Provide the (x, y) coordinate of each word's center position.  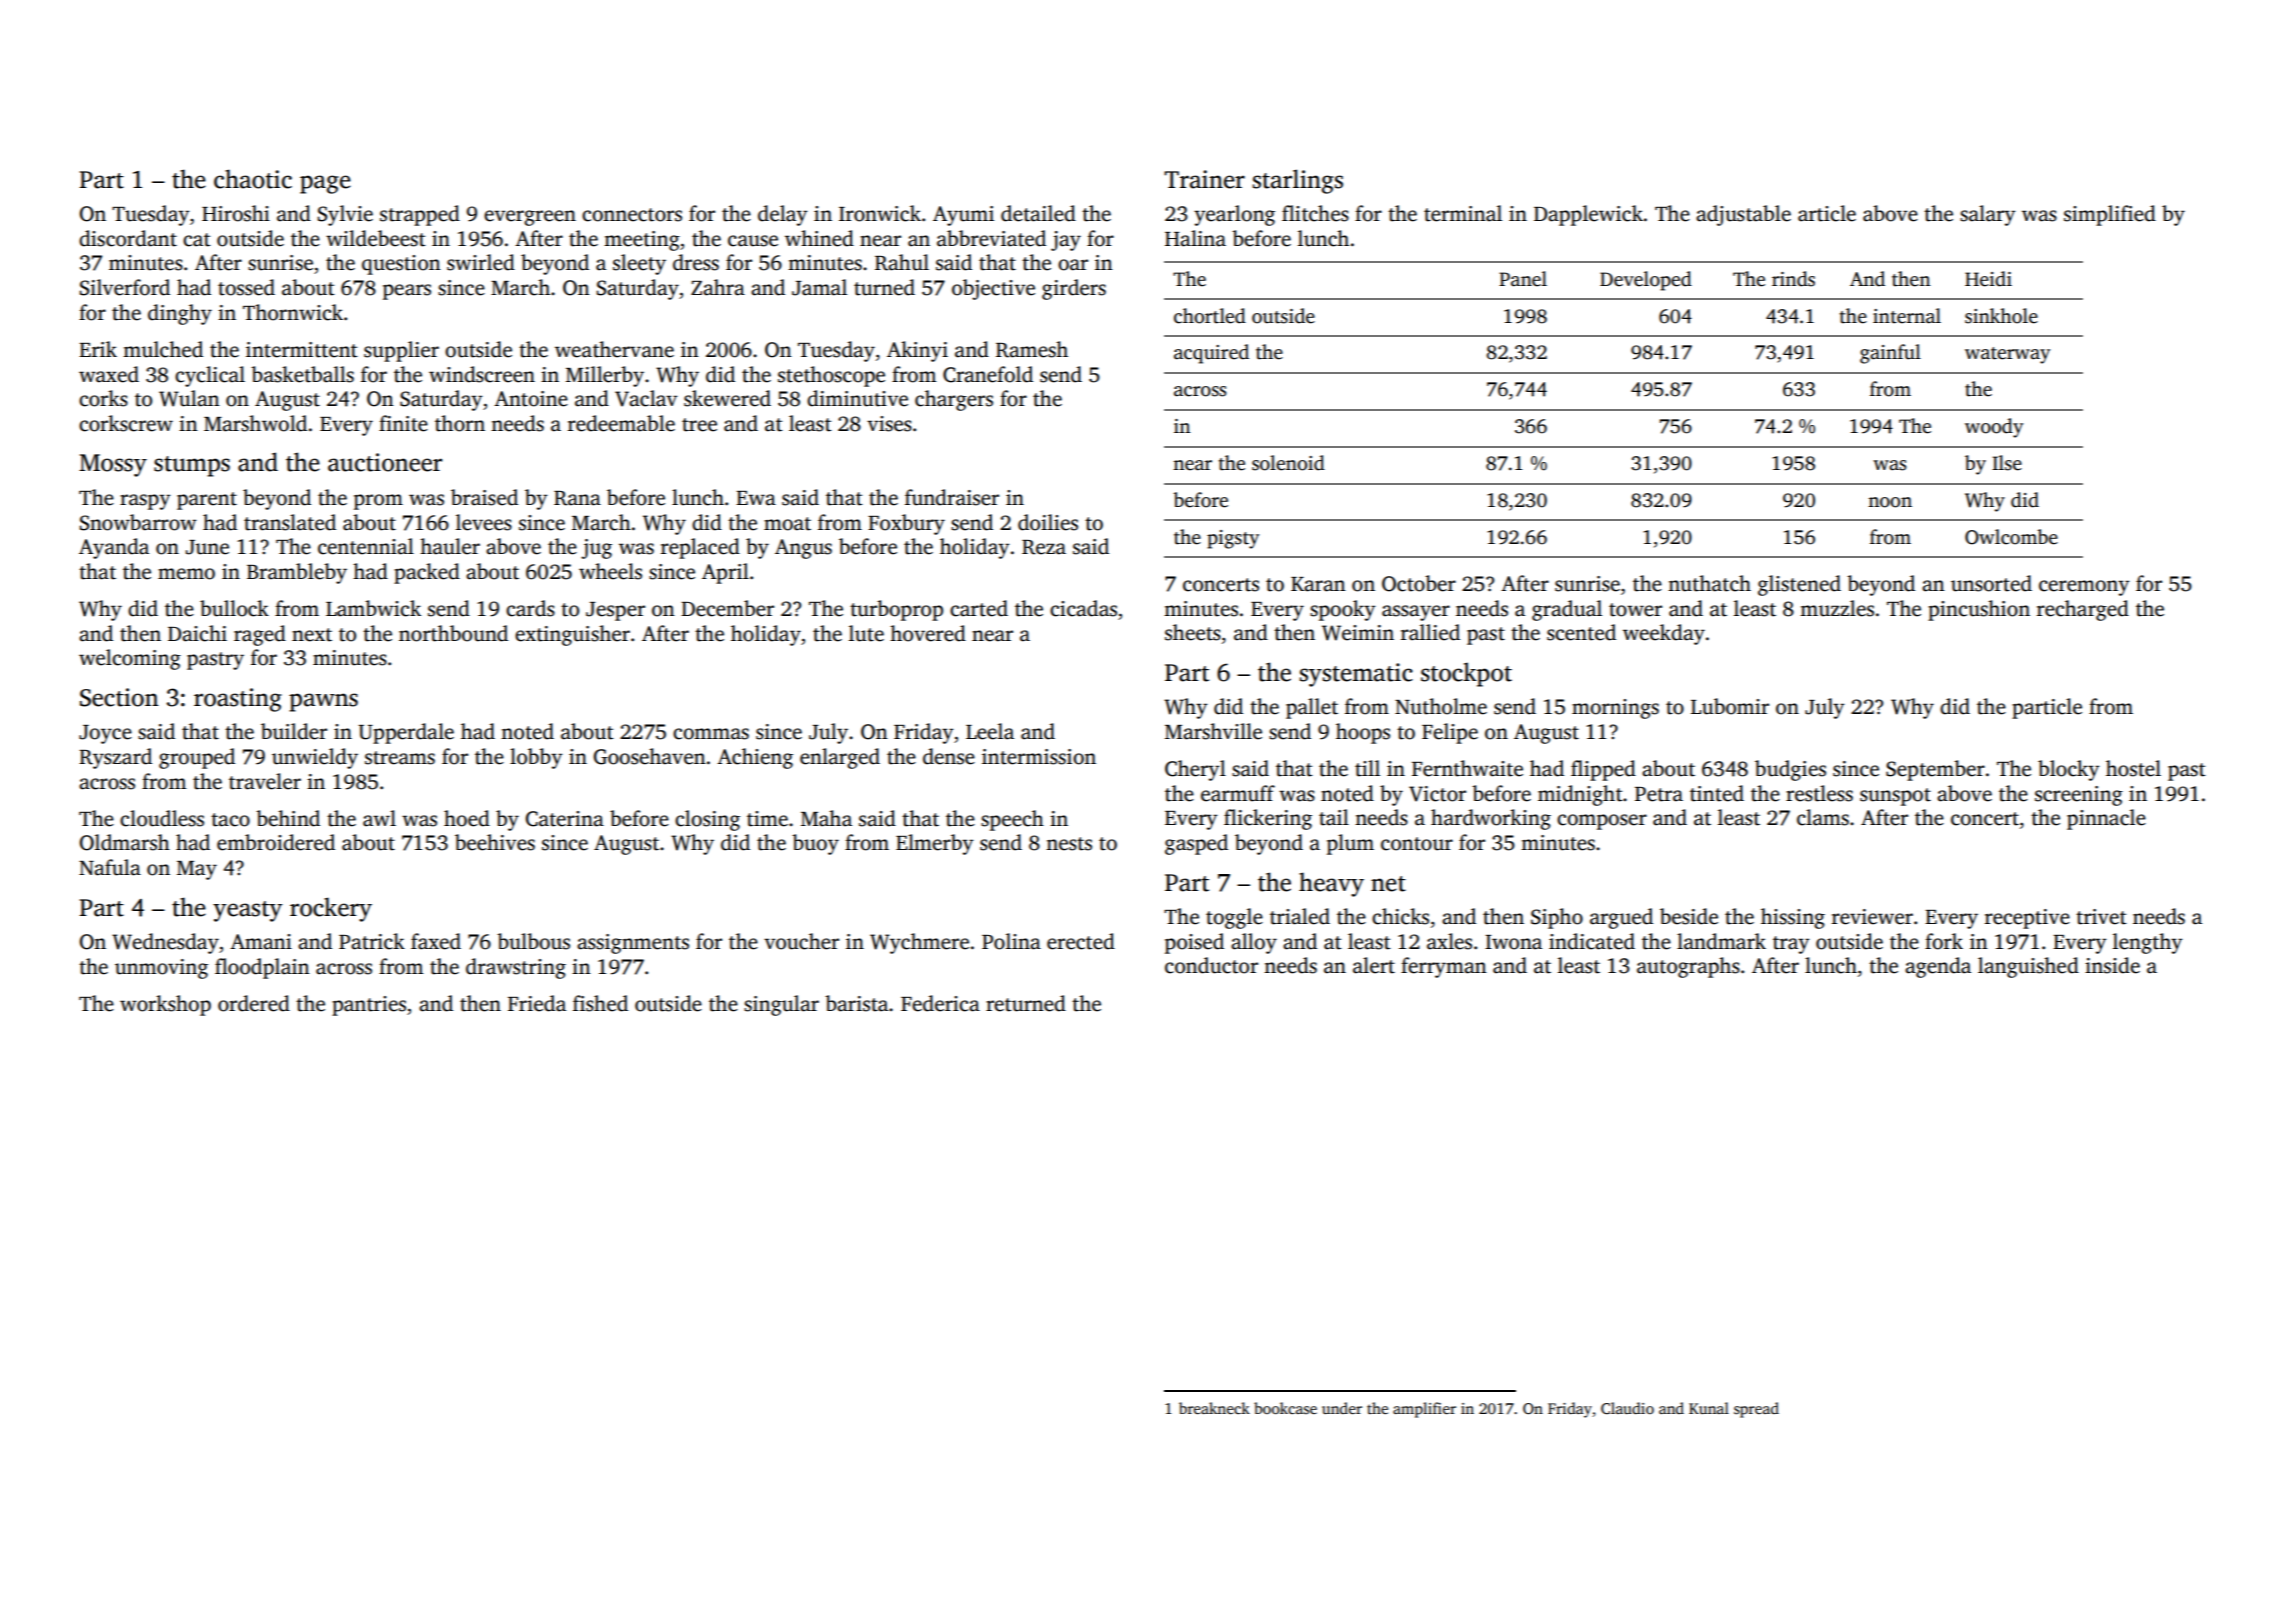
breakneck (1214, 1408)
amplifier (1424, 1410)
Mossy (113, 465)
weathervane (614, 349)
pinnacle (2106, 819)
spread (1756, 1410)
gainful (1890, 354)
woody (1994, 428)
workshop (165, 1005)
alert (1374, 965)
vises (889, 424)
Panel (1523, 279)
